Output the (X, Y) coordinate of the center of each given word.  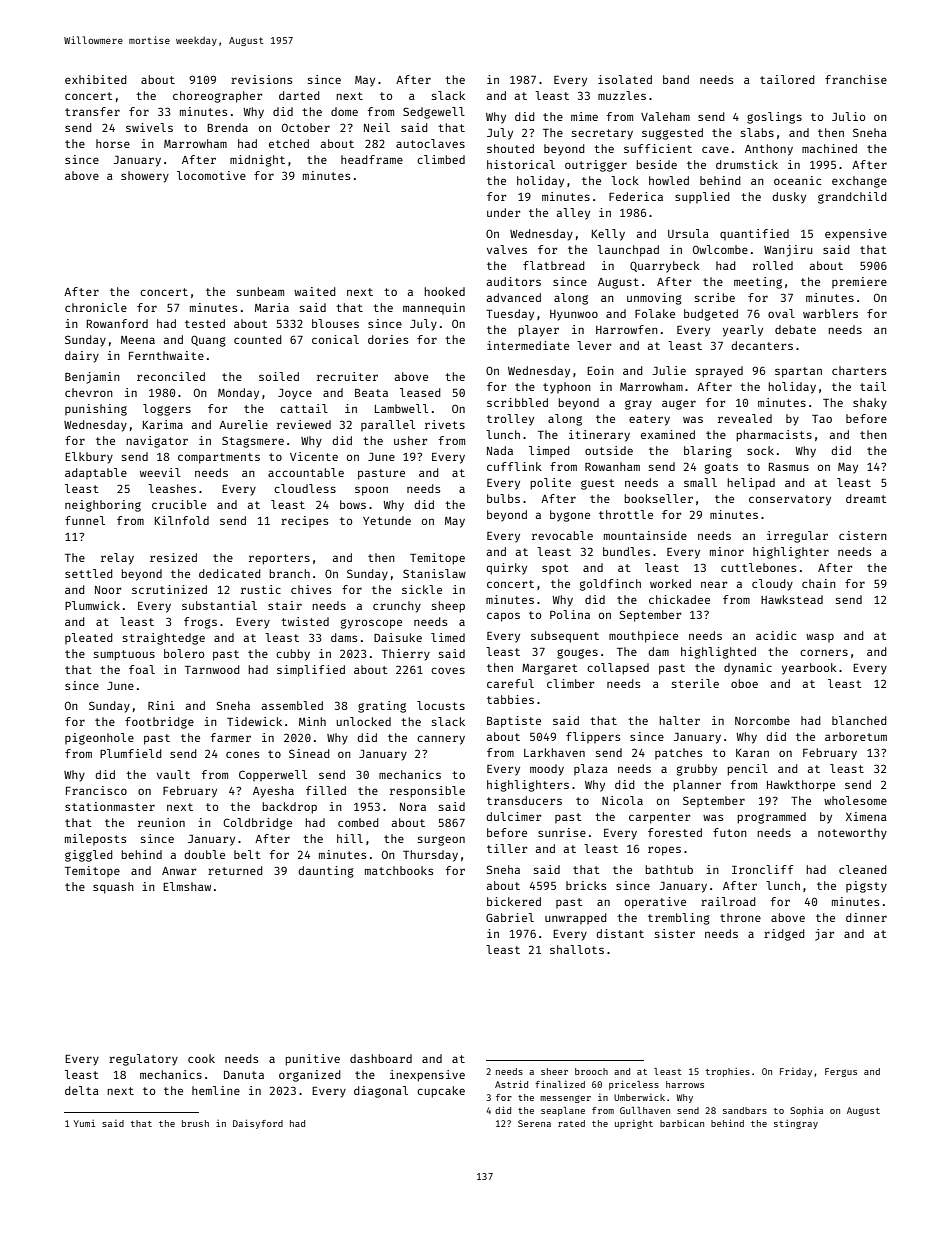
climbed (441, 159)
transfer (92, 111)
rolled (773, 265)
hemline (216, 1090)
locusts (441, 705)
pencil (747, 770)
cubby (293, 655)
